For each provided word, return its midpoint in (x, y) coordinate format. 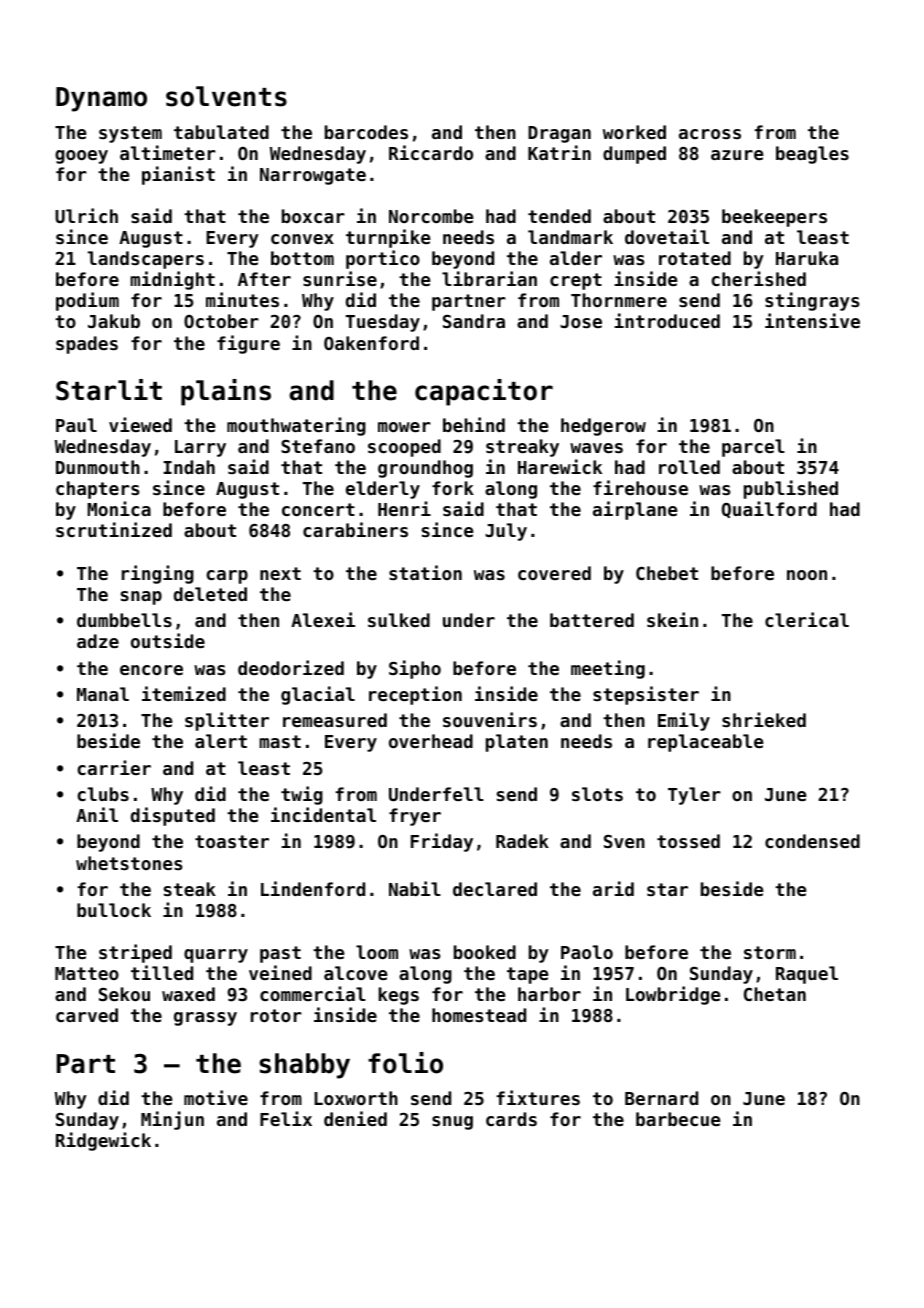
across (710, 134)
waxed (188, 994)
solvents (226, 96)
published (791, 489)
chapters (97, 490)
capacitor (484, 392)
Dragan (559, 134)
